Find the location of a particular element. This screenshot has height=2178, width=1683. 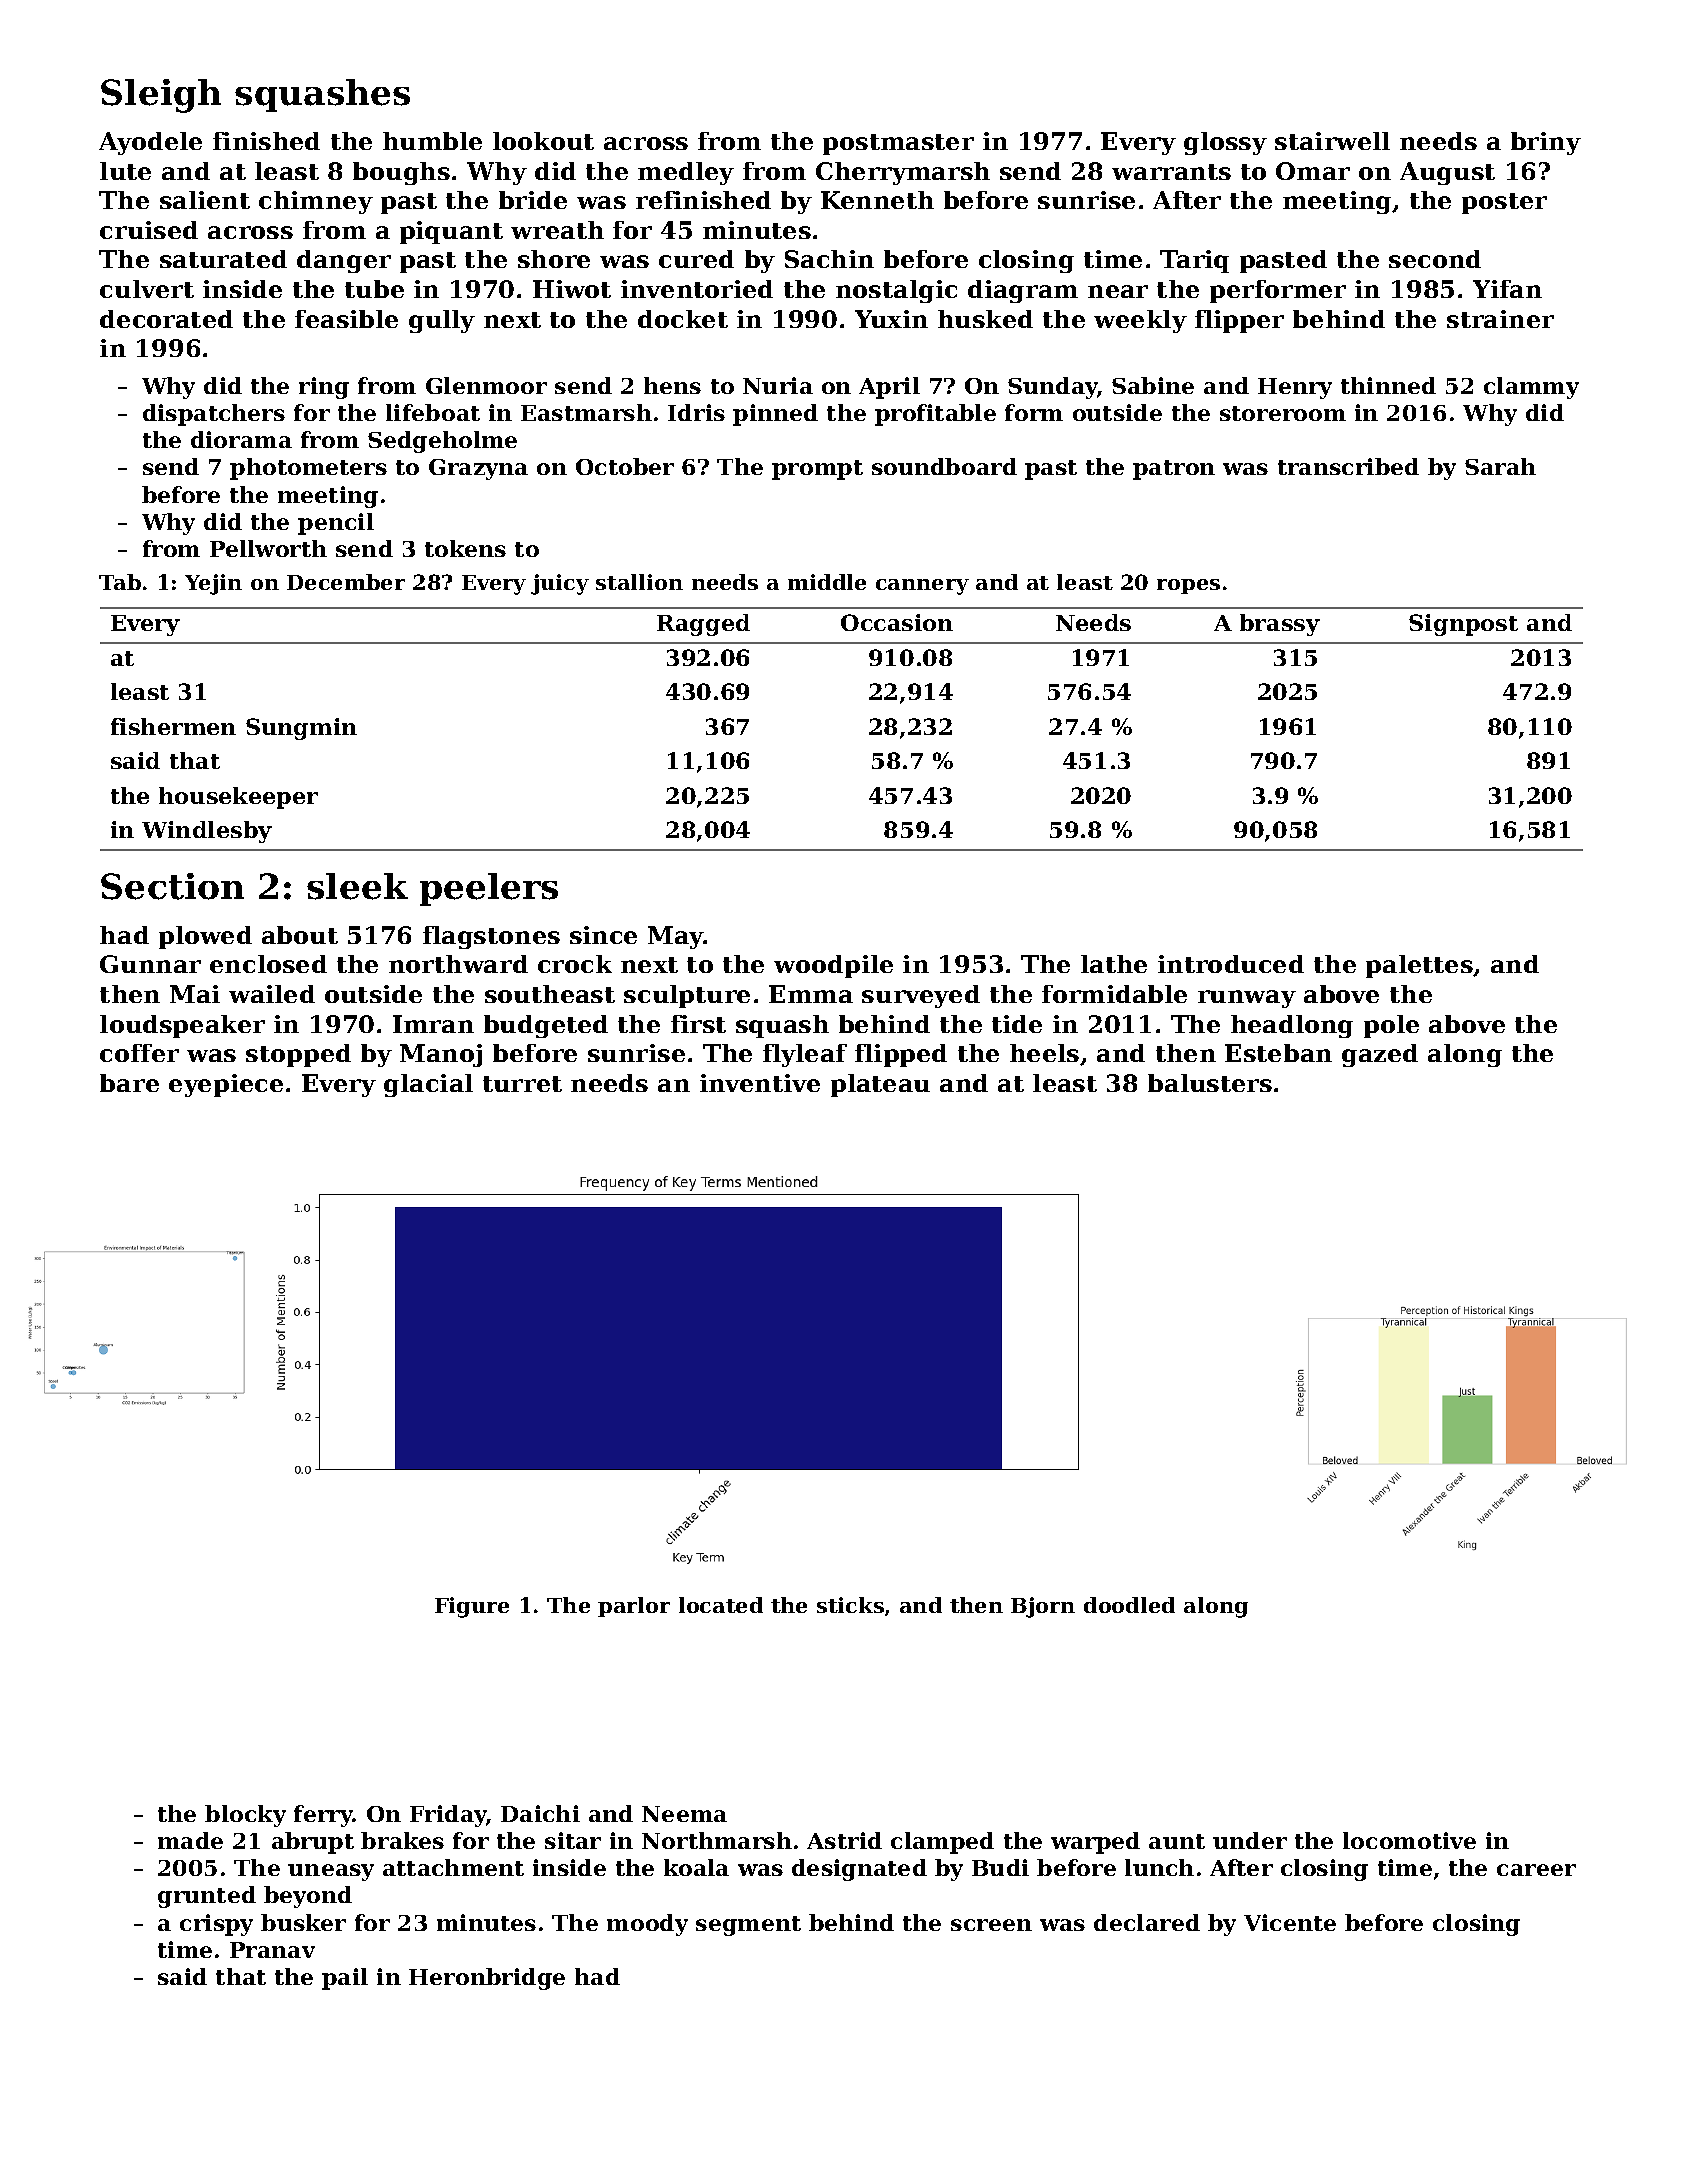

eyepiece is located at coordinates (226, 1085).
